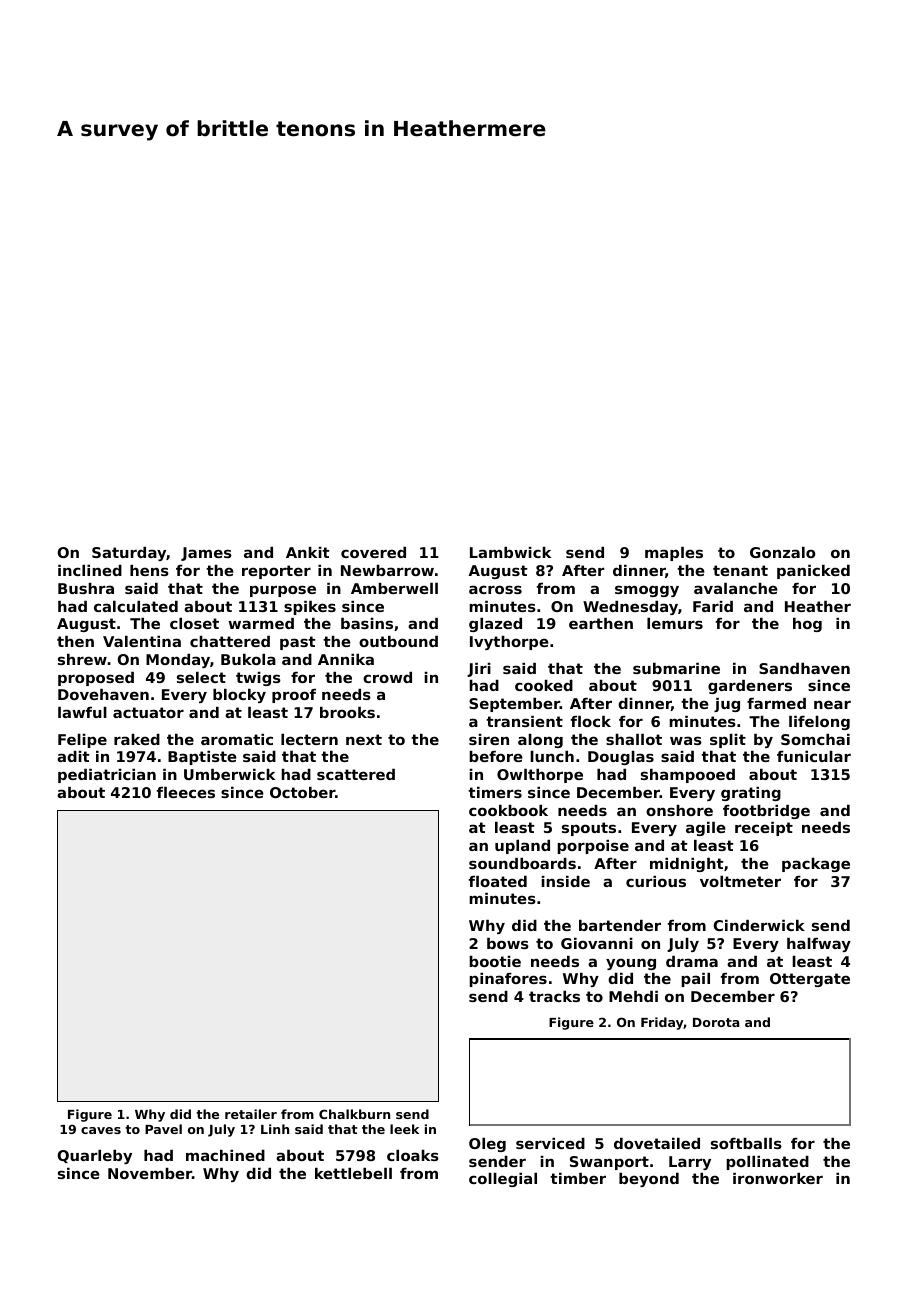 Image resolution: width=908 pixels, height=1316 pixels. Describe the element at coordinates (751, 794) in the document. I see `grating` at that location.
